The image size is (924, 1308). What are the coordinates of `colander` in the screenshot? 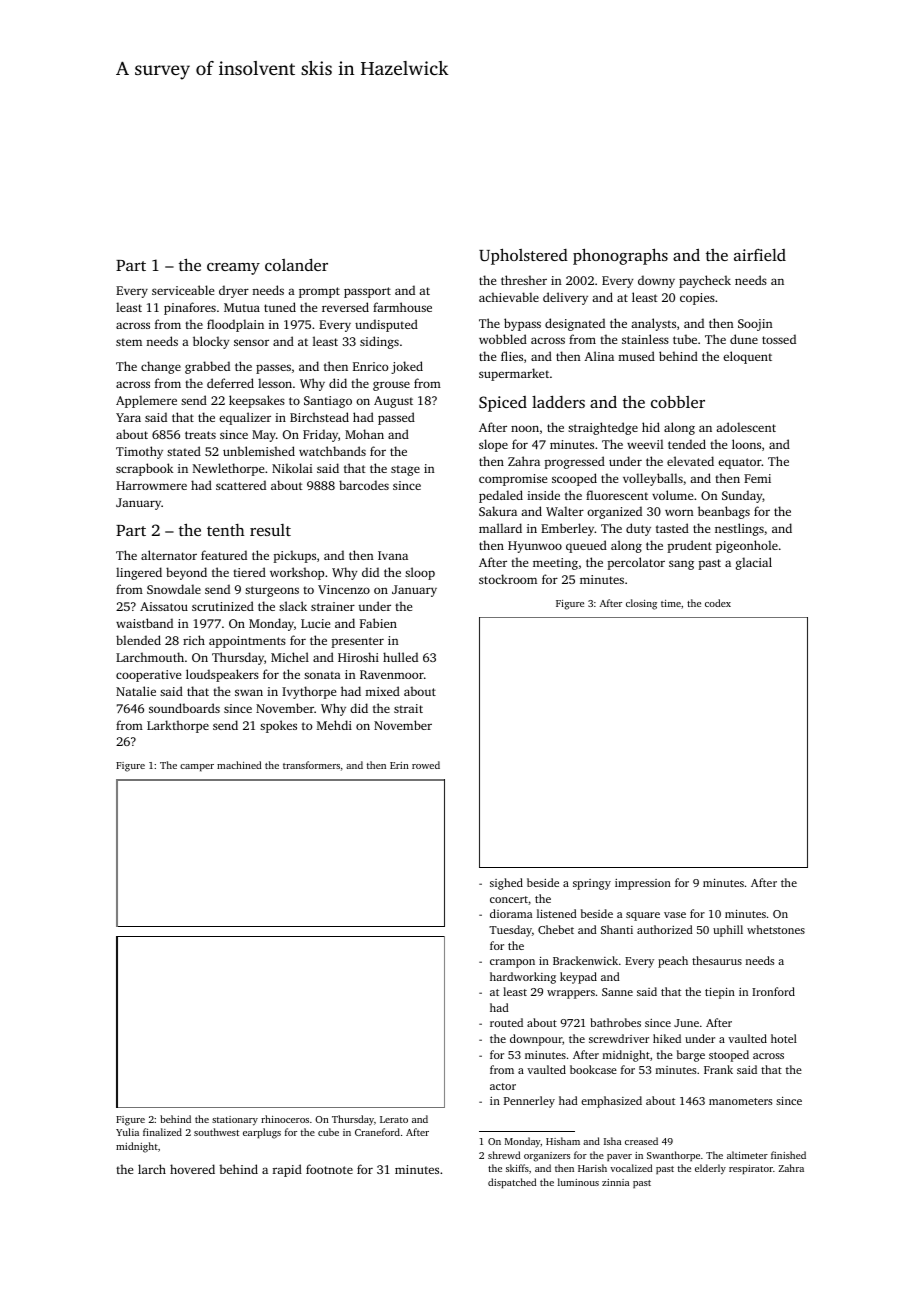 It's located at (296, 265).
